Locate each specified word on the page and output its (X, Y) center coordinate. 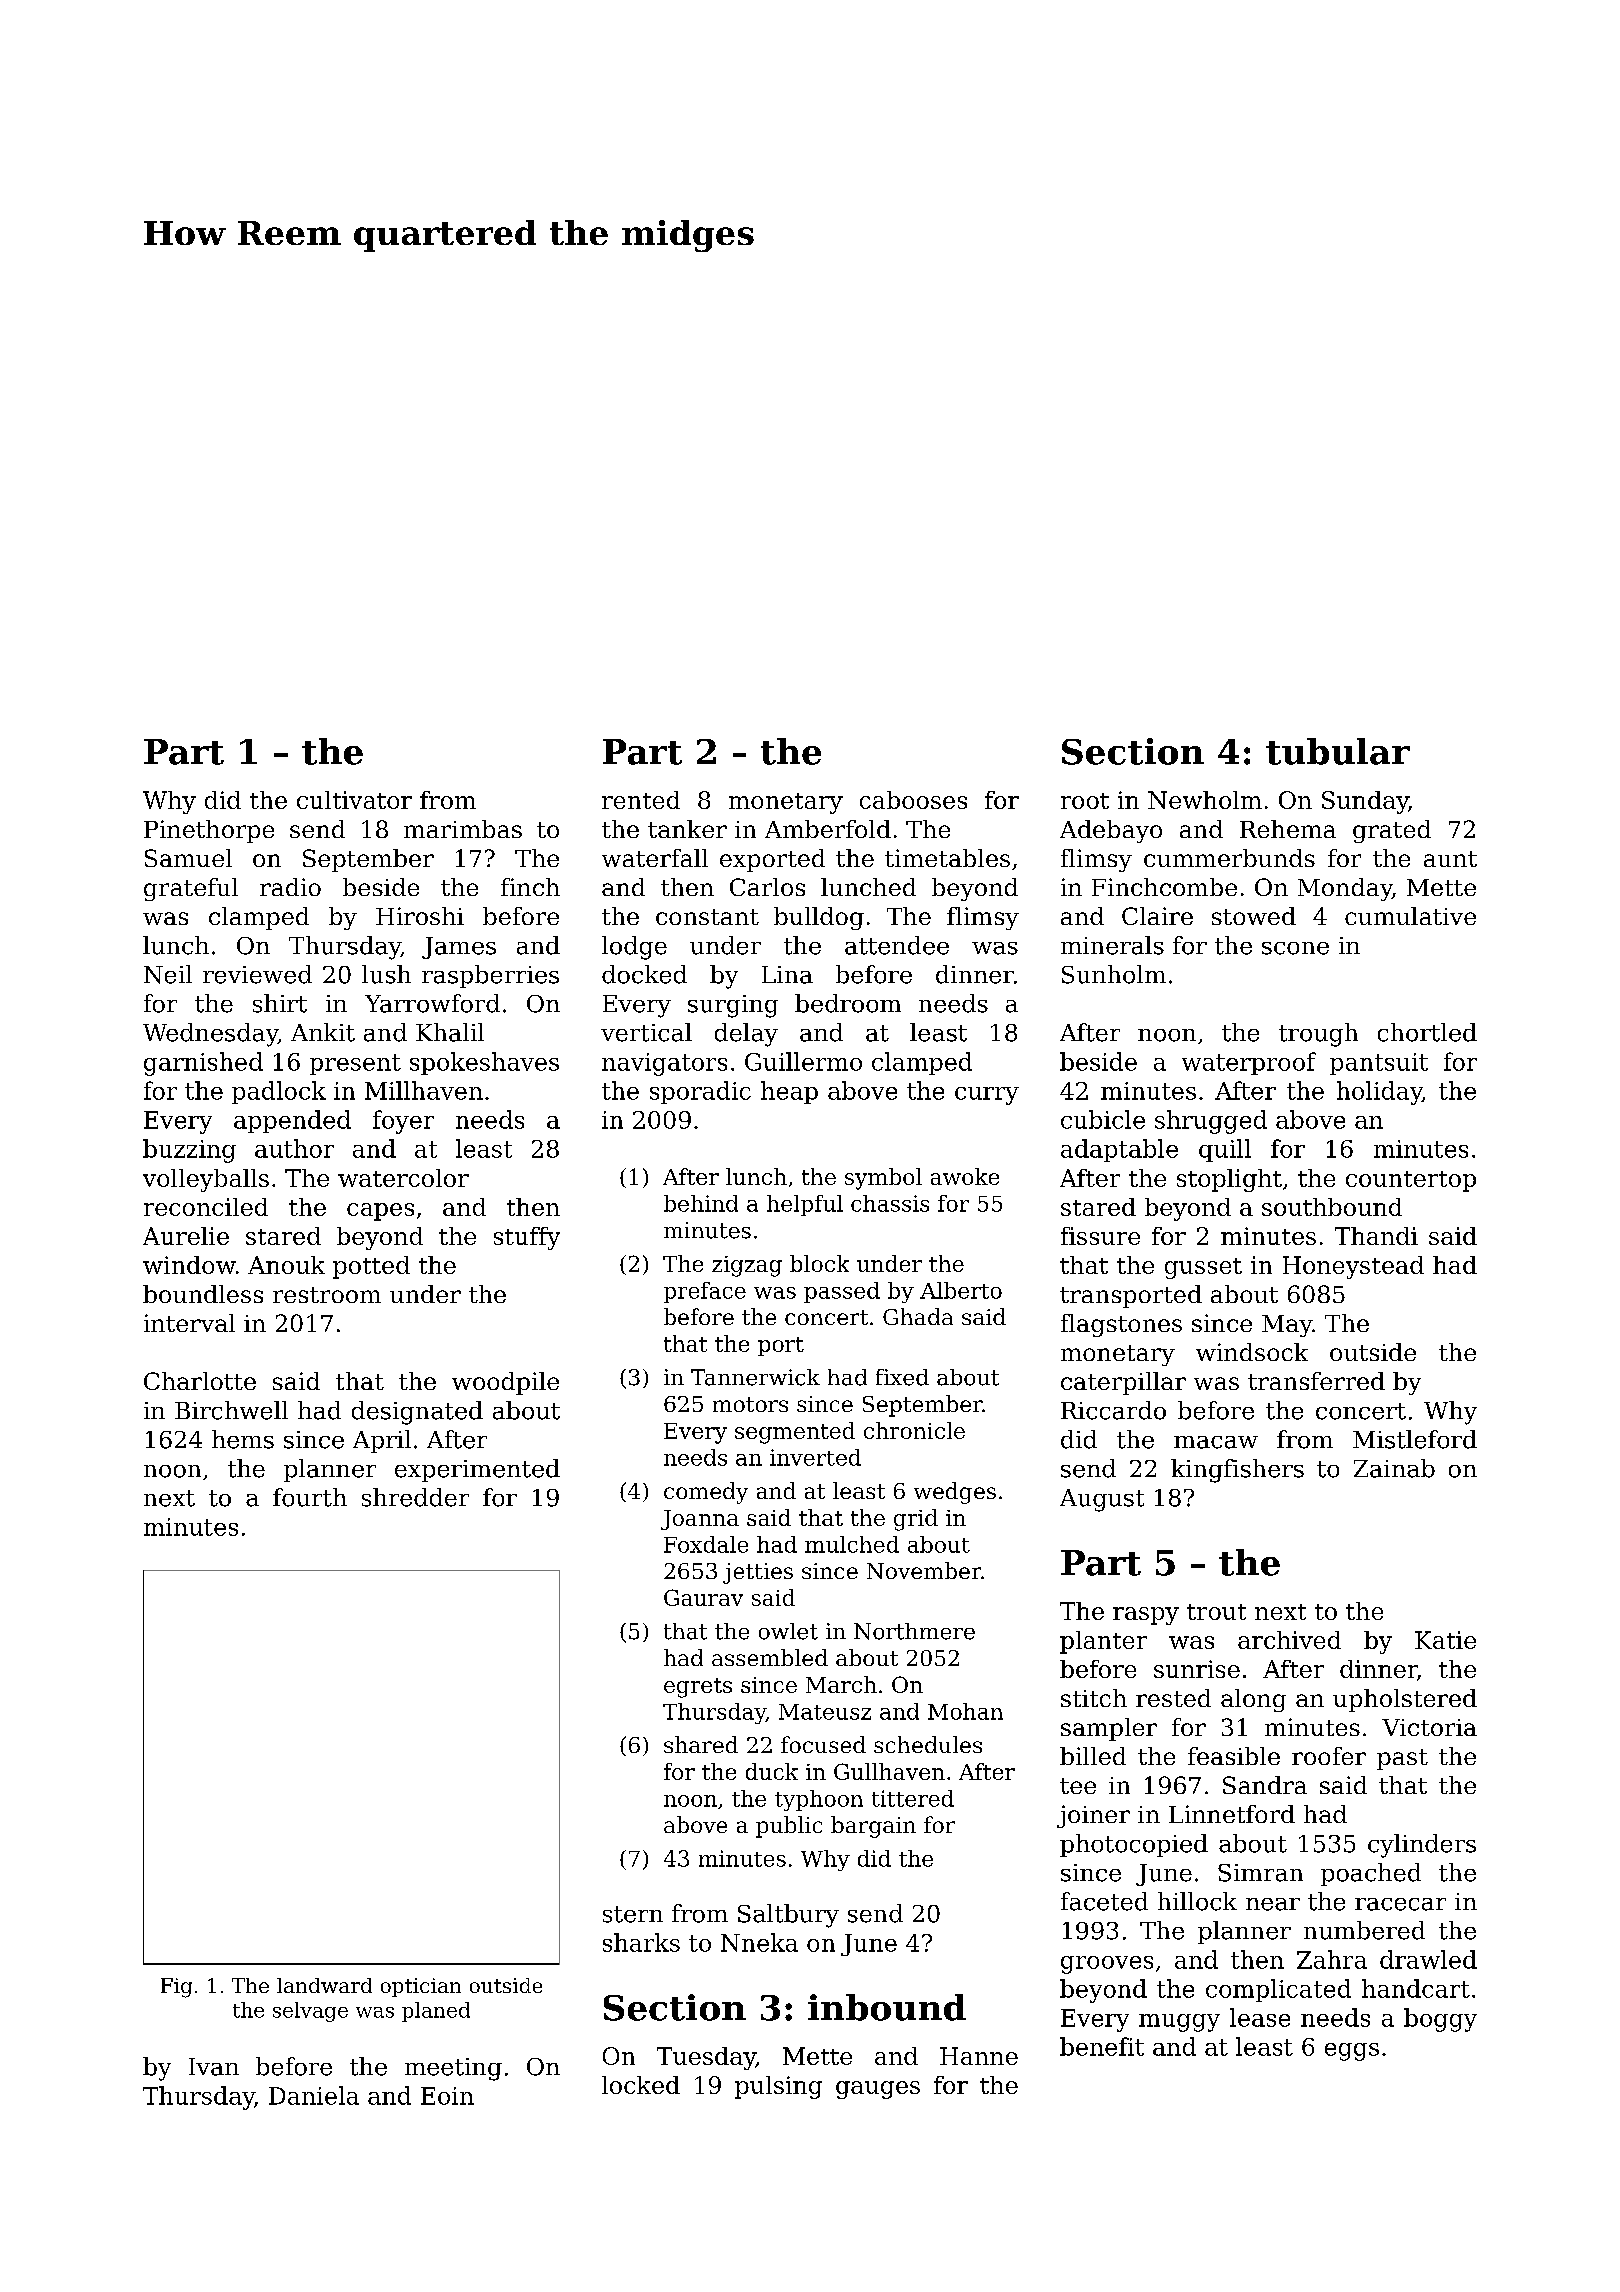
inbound (887, 2007)
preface (705, 1292)
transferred (1316, 1381)
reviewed (257, 974)
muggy (1179, 2023)
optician (421, 1987)
